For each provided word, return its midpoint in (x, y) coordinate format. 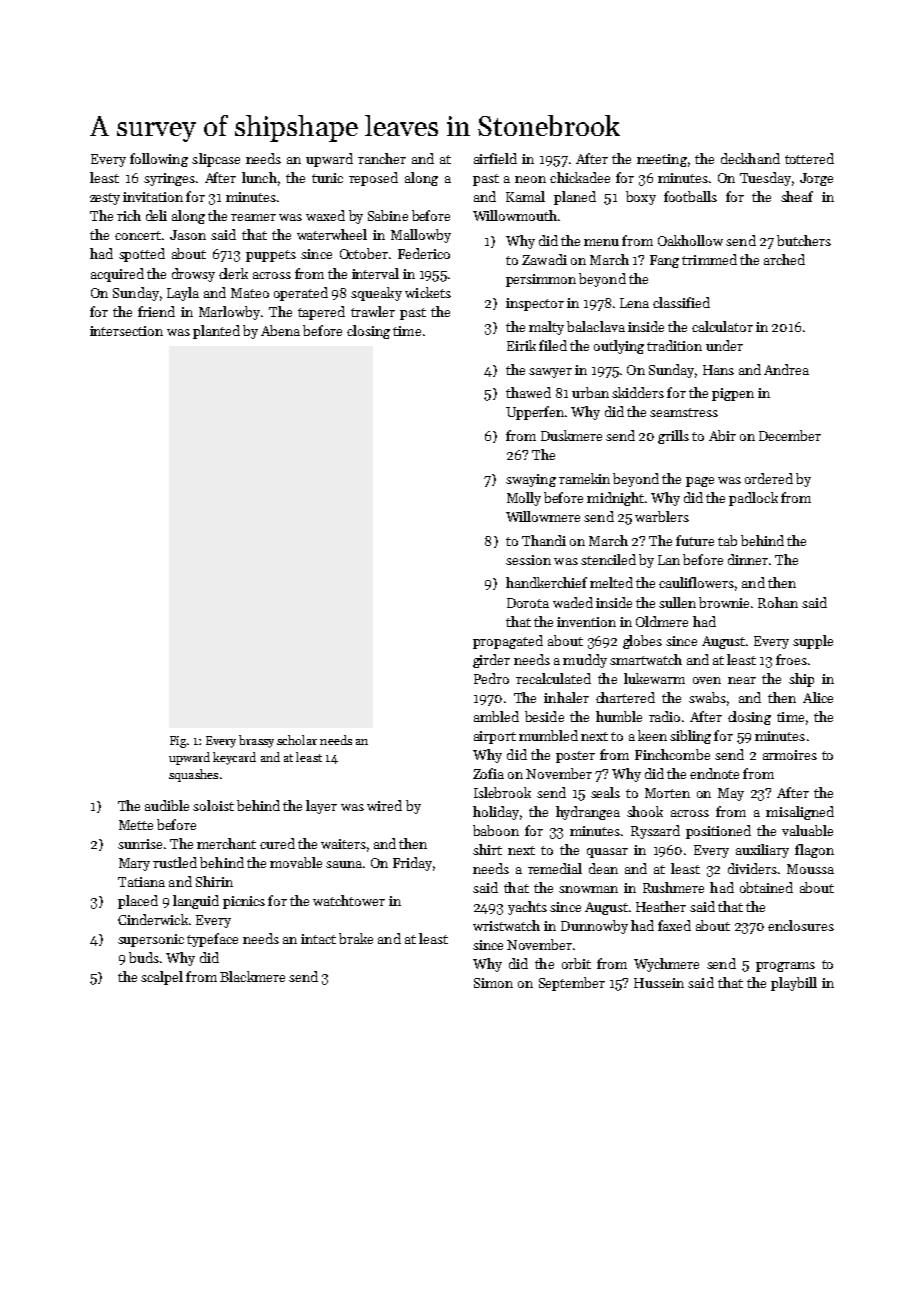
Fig (178, 742)
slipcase (216, 160)
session (528, 560)
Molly (524, 499)
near (742, 680)
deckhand (750, 158)
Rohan (778, 602)
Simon (493, 983)
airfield (495, 158)
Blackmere (252, 976)
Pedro (491, 678)
